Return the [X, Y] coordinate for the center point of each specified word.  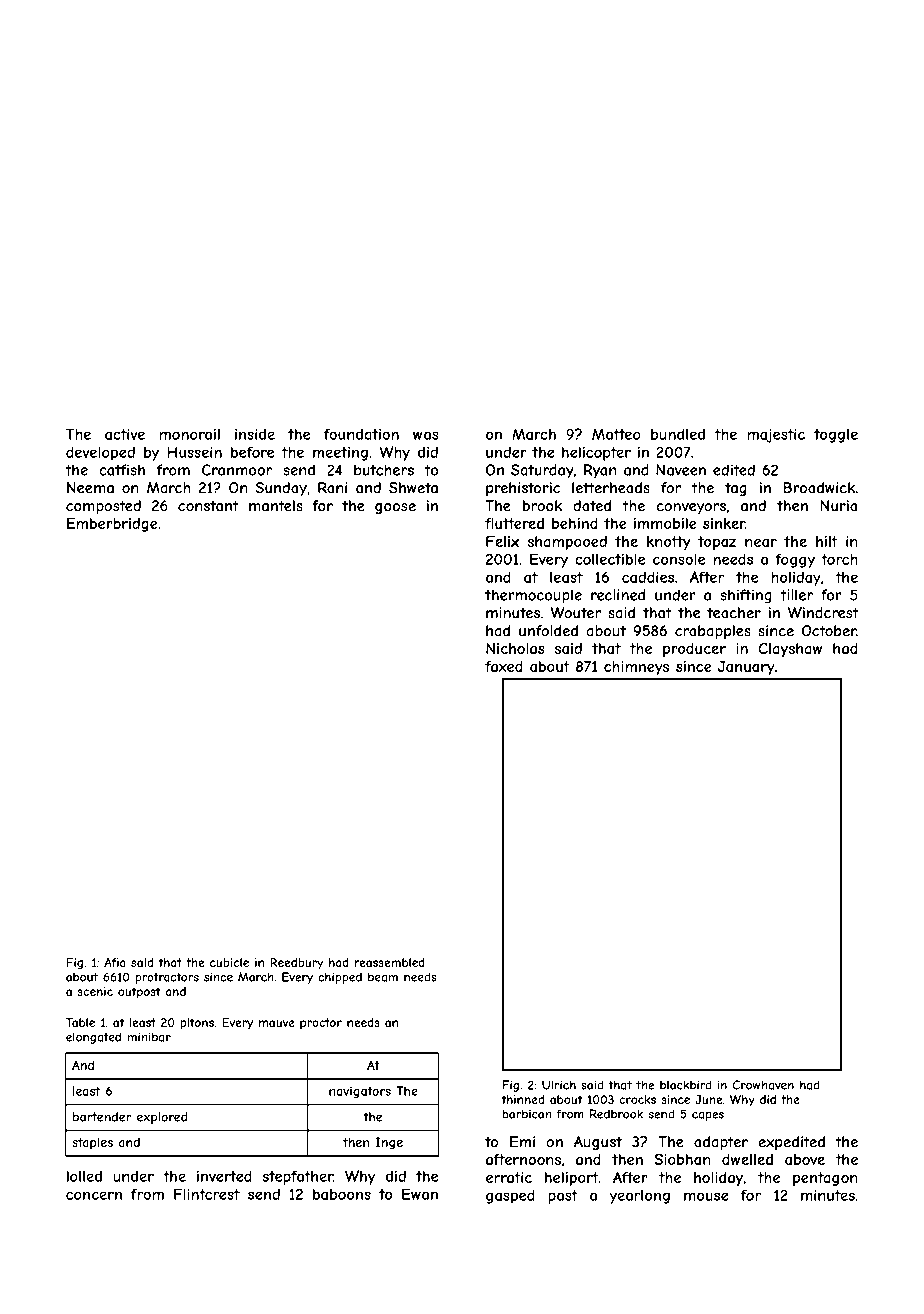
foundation [361, 434]
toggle [836, 436]
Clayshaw [790, 650]
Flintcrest [207, 1194]
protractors [167, 978]
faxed [504, 666]
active [125, 434]
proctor [321, 1023]
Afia [115, 962]
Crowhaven [763, 1085]
